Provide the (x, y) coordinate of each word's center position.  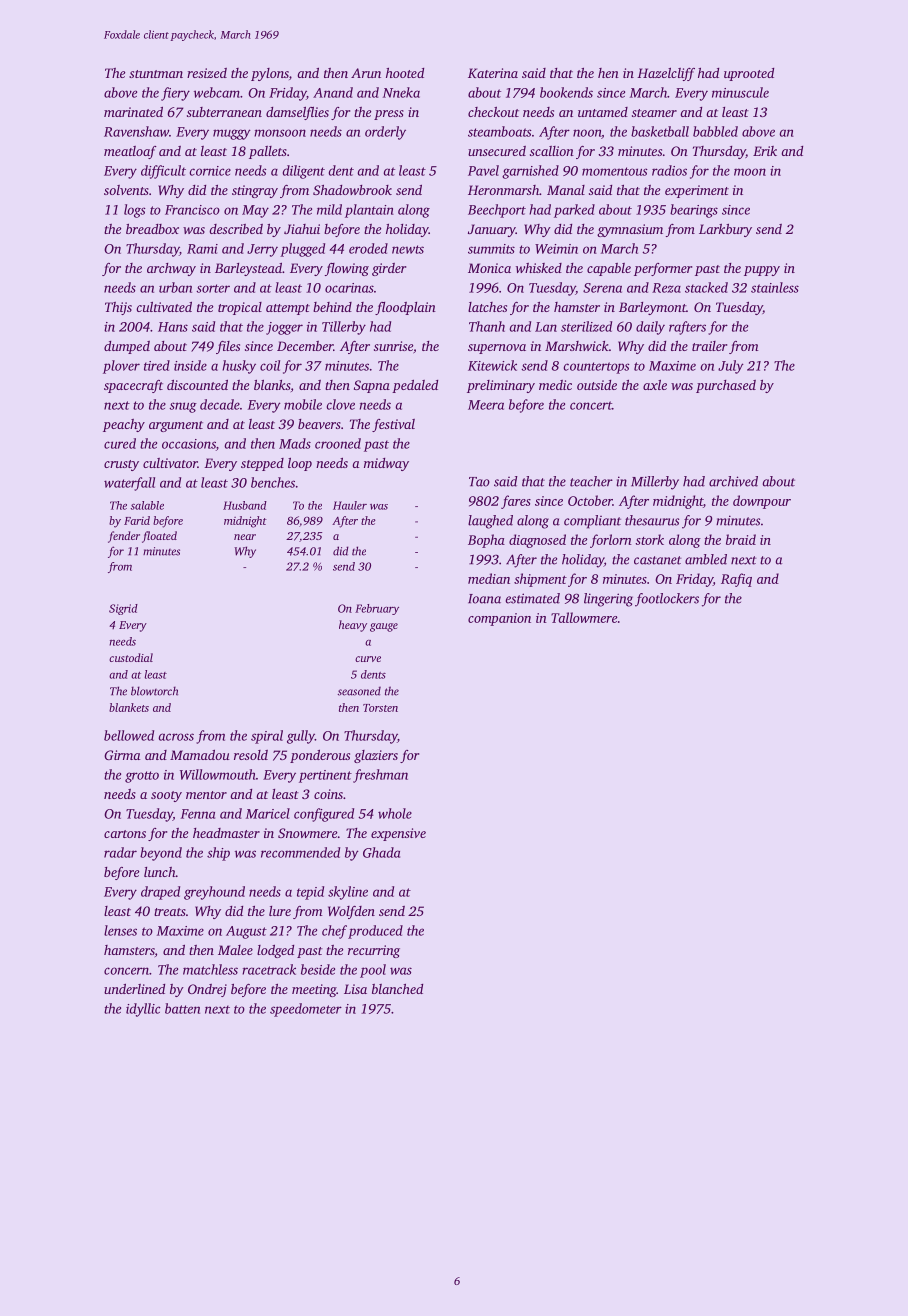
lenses (120, 930)
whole (395, 813)
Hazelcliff (666, 74)
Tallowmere (584, 617)
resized (207, 73)
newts (408, 249)
